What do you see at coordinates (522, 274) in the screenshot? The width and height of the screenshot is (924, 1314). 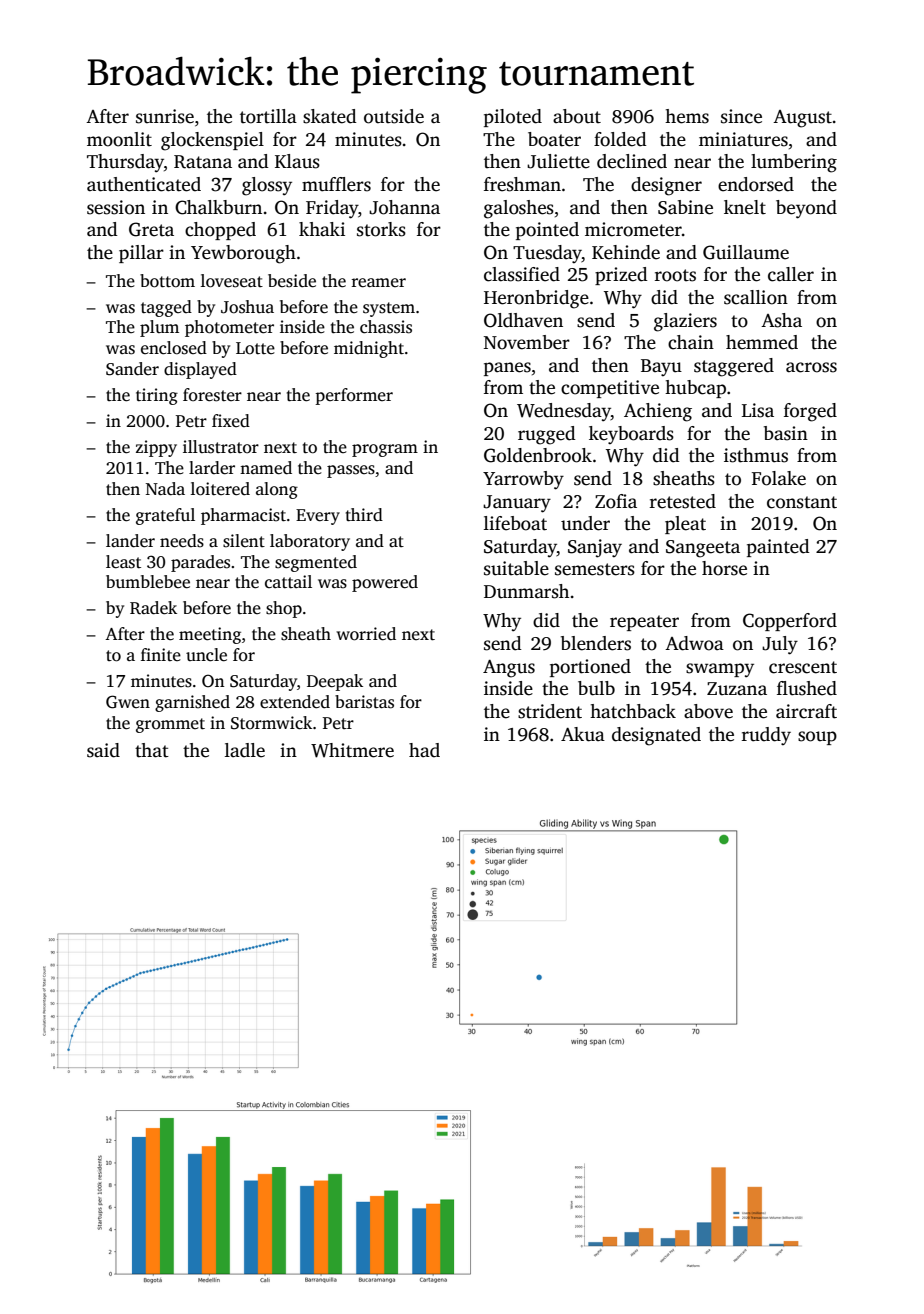 I see `classified` at bounding box center [522, 274].
